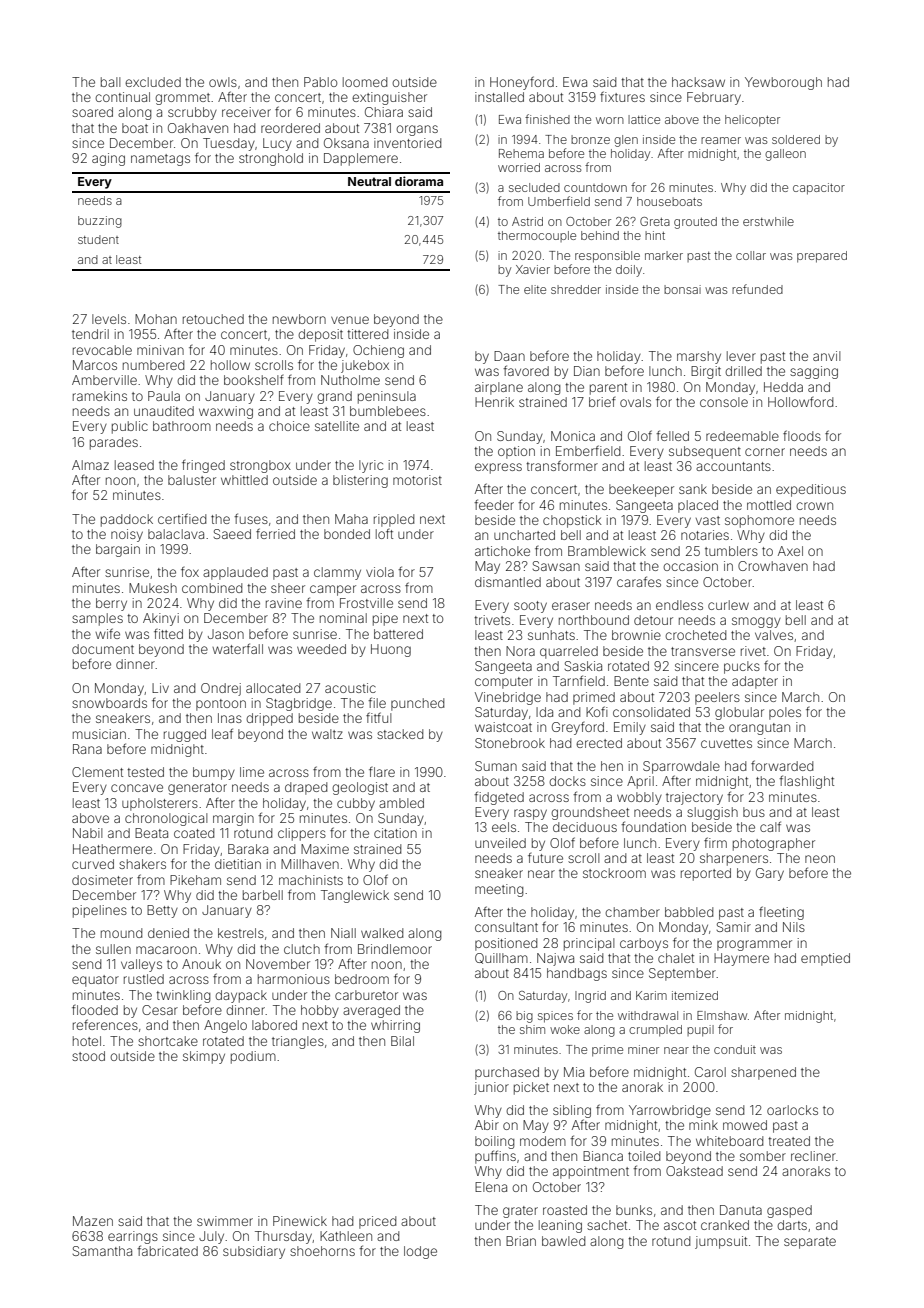  What do you see at coordinates (367, 334) in the image?
I see `tittered` at bounding box center [367, 334].
